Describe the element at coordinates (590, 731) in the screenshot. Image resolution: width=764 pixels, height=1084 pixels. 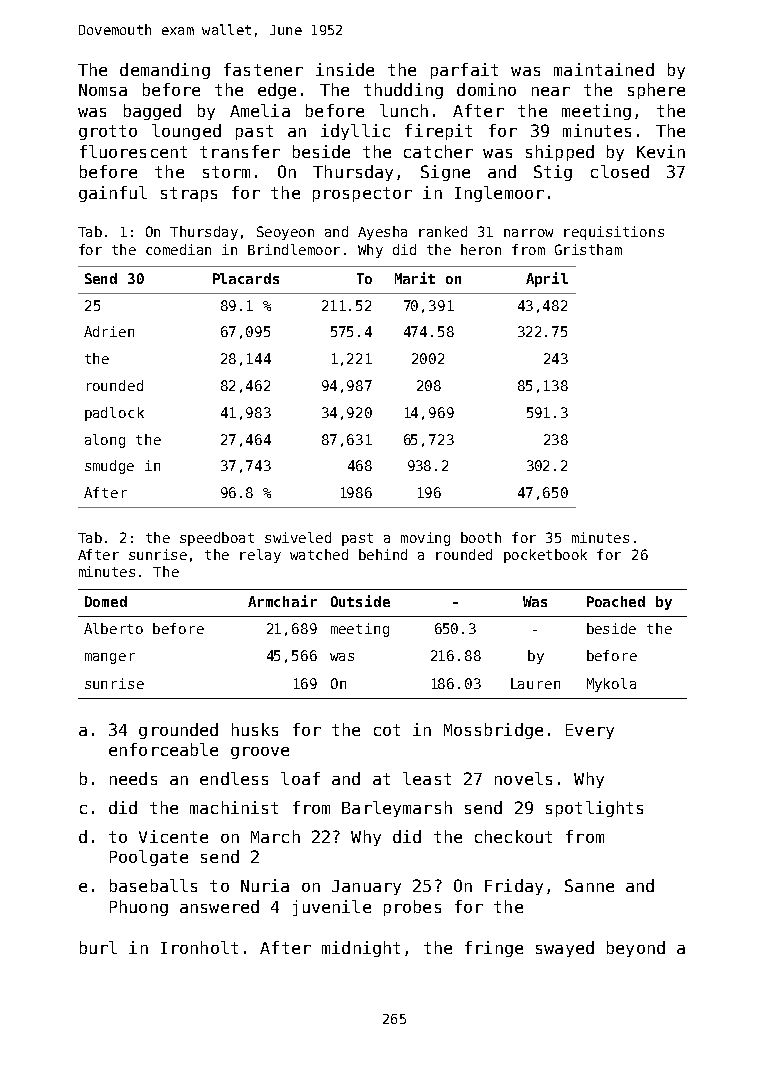
I see `Every` at that location.
